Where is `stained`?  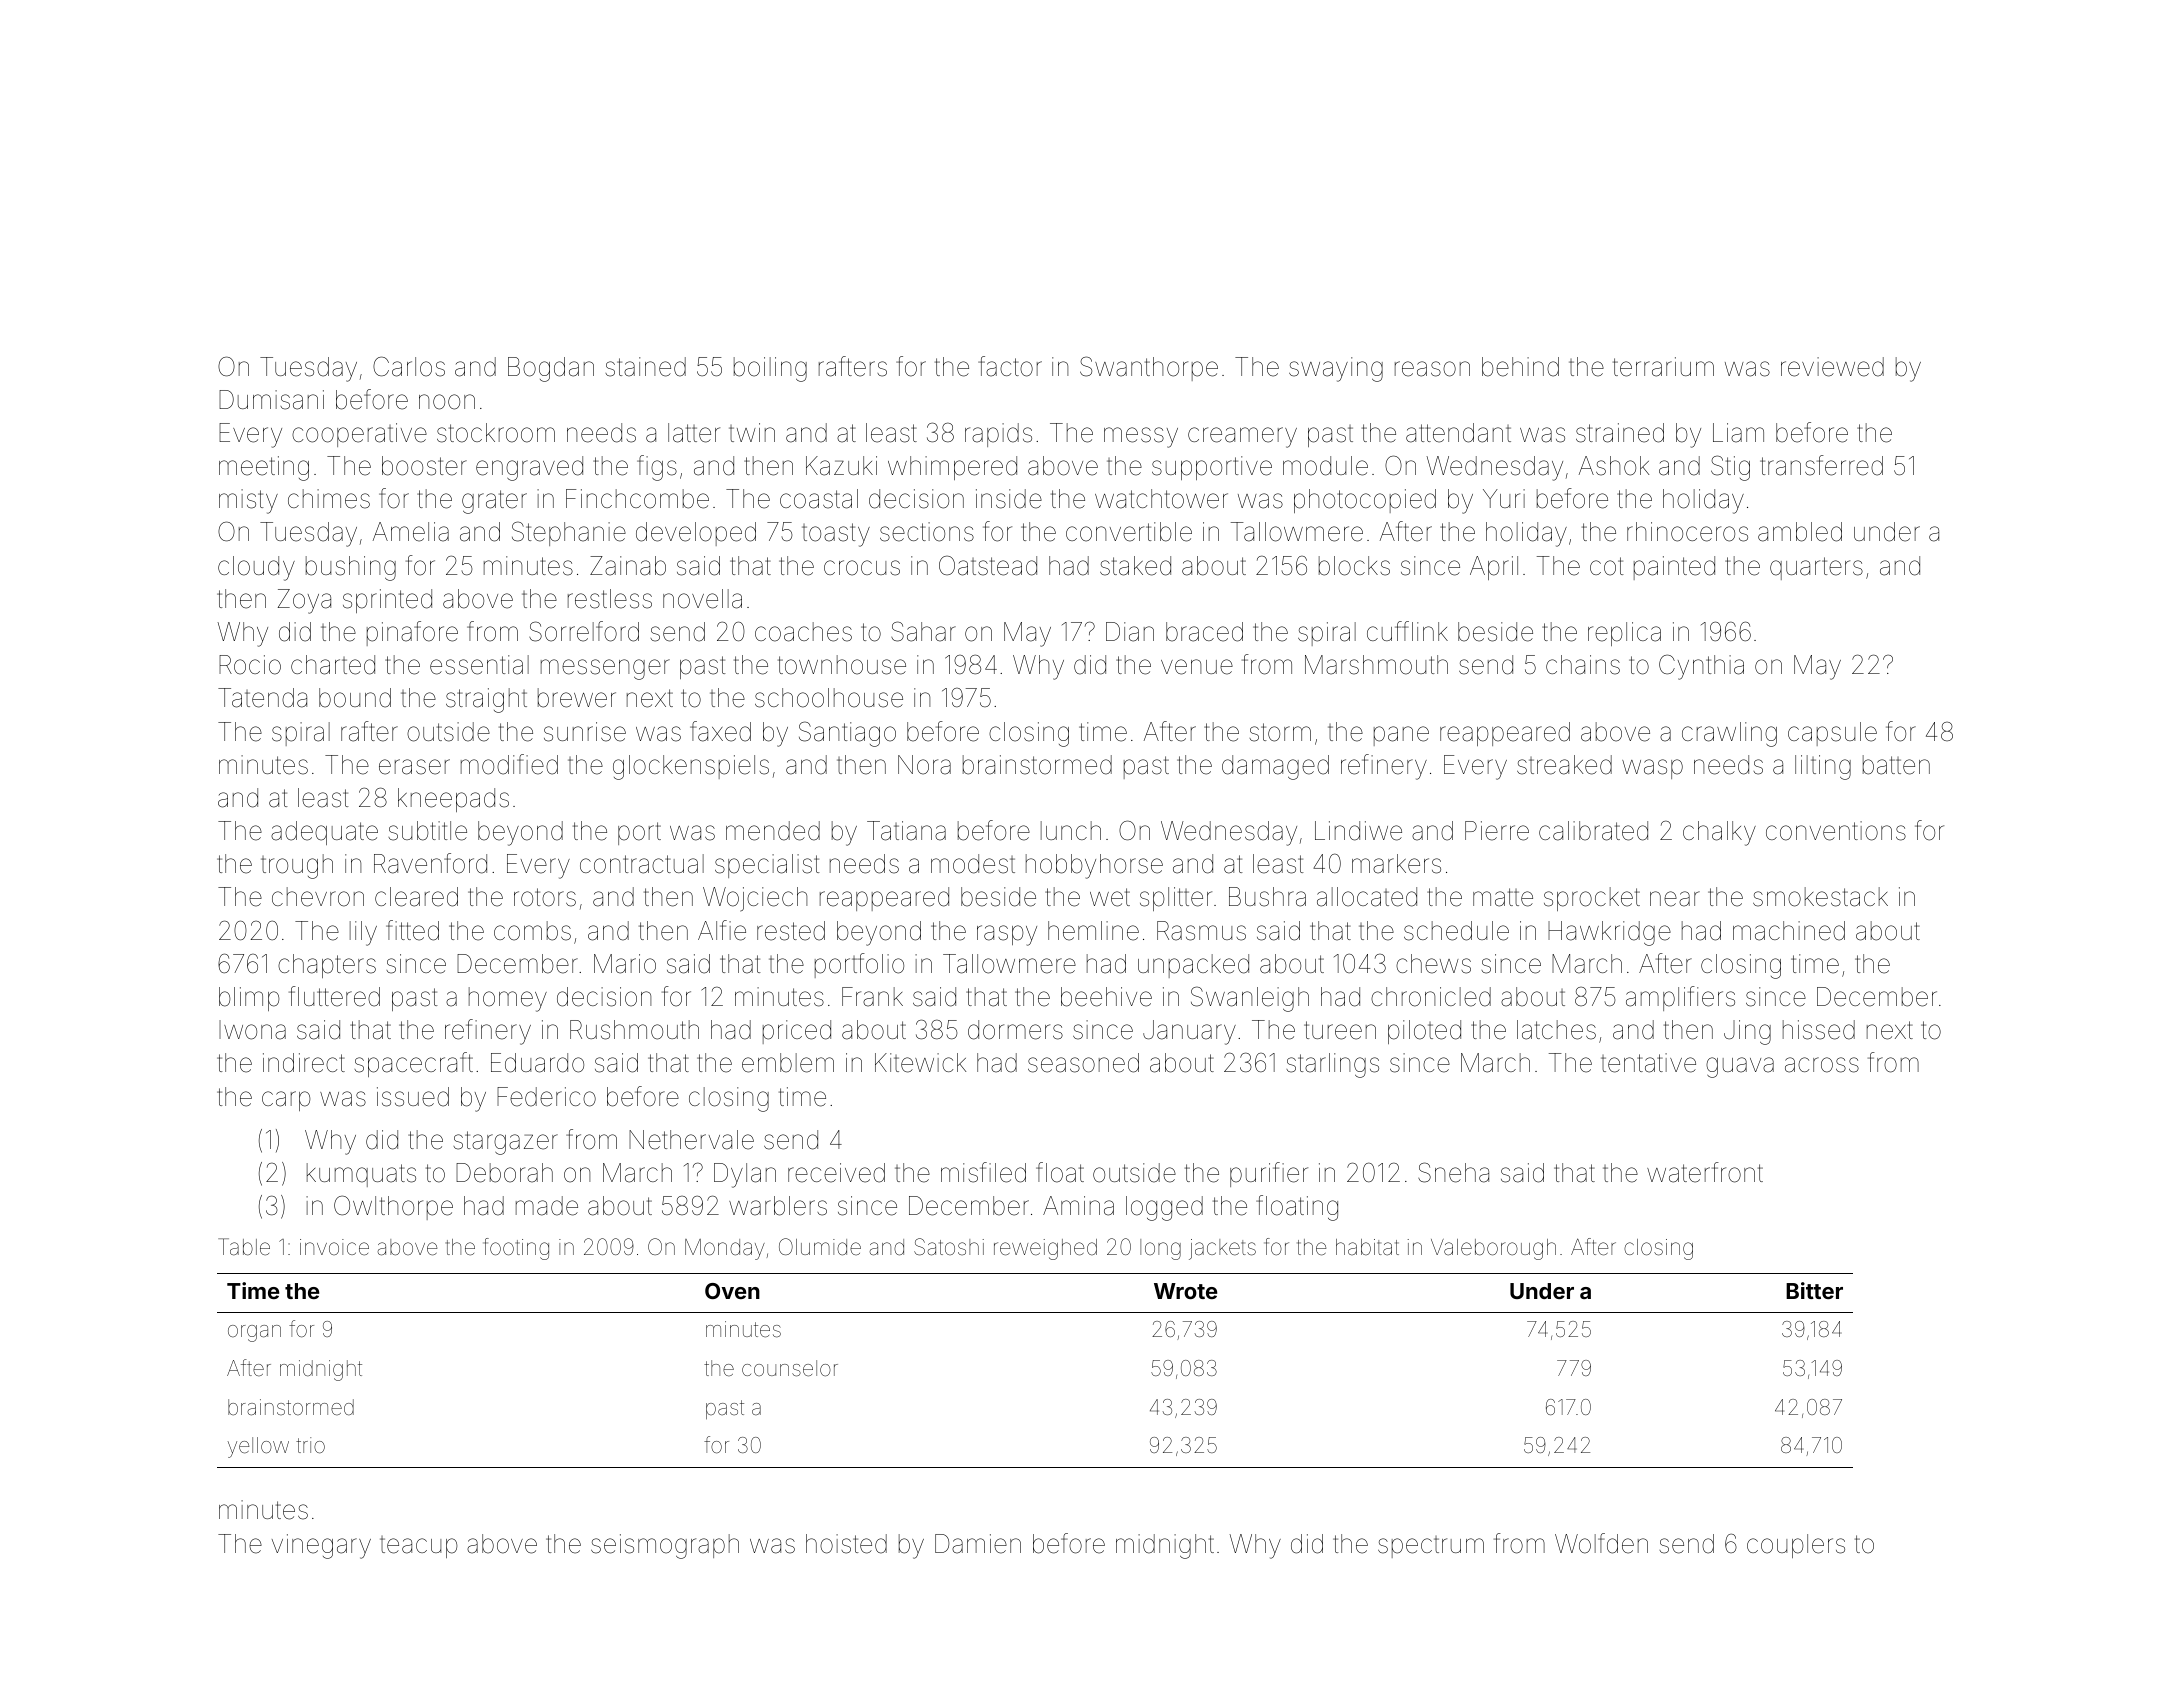
stained is located at coordinates (645, 367).
